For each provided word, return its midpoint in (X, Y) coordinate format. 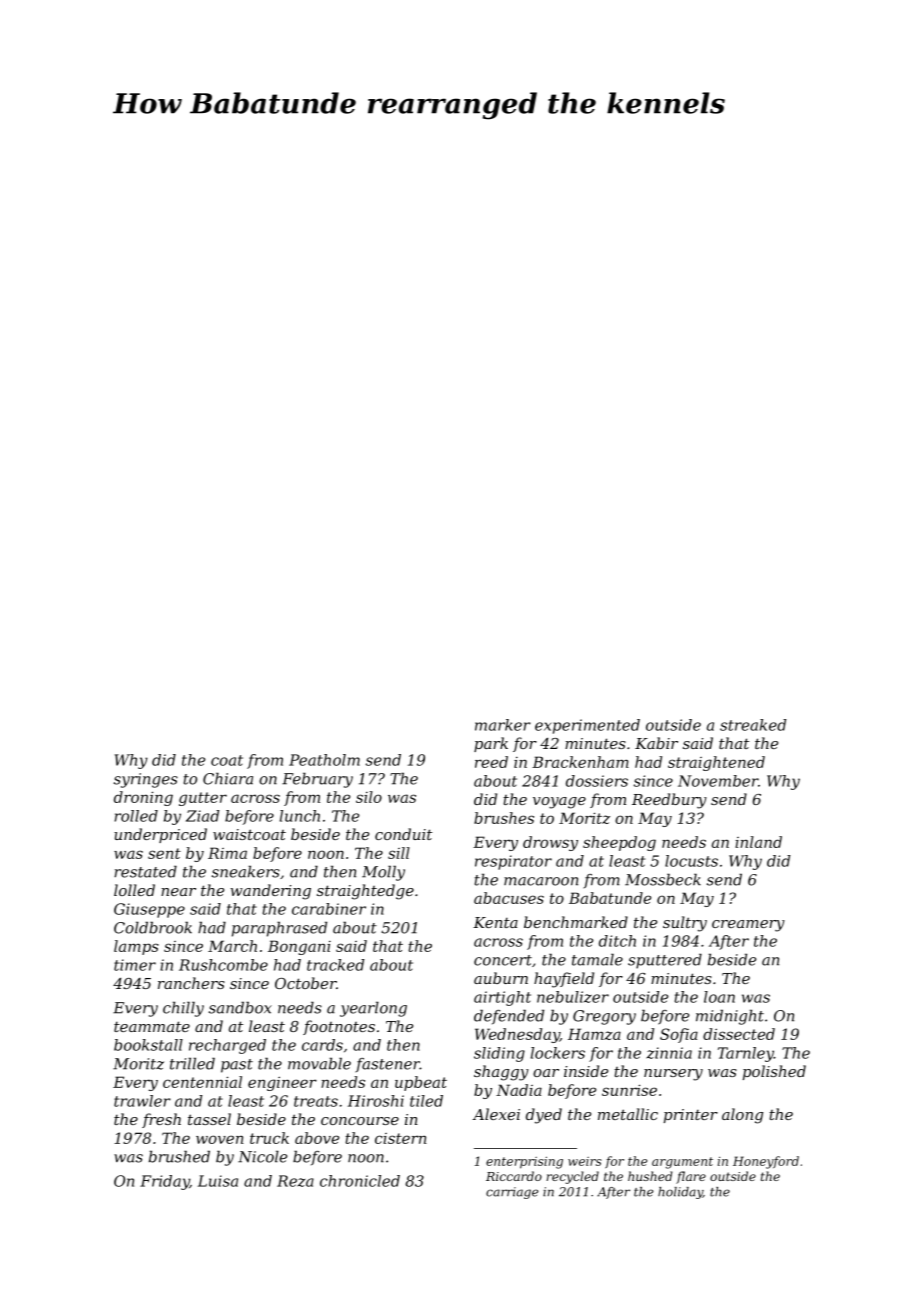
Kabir (656, 743)
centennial (202, 1082)
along (742, 1116)
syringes (146, 780)
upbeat (421, 1083)
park (491, 744)
